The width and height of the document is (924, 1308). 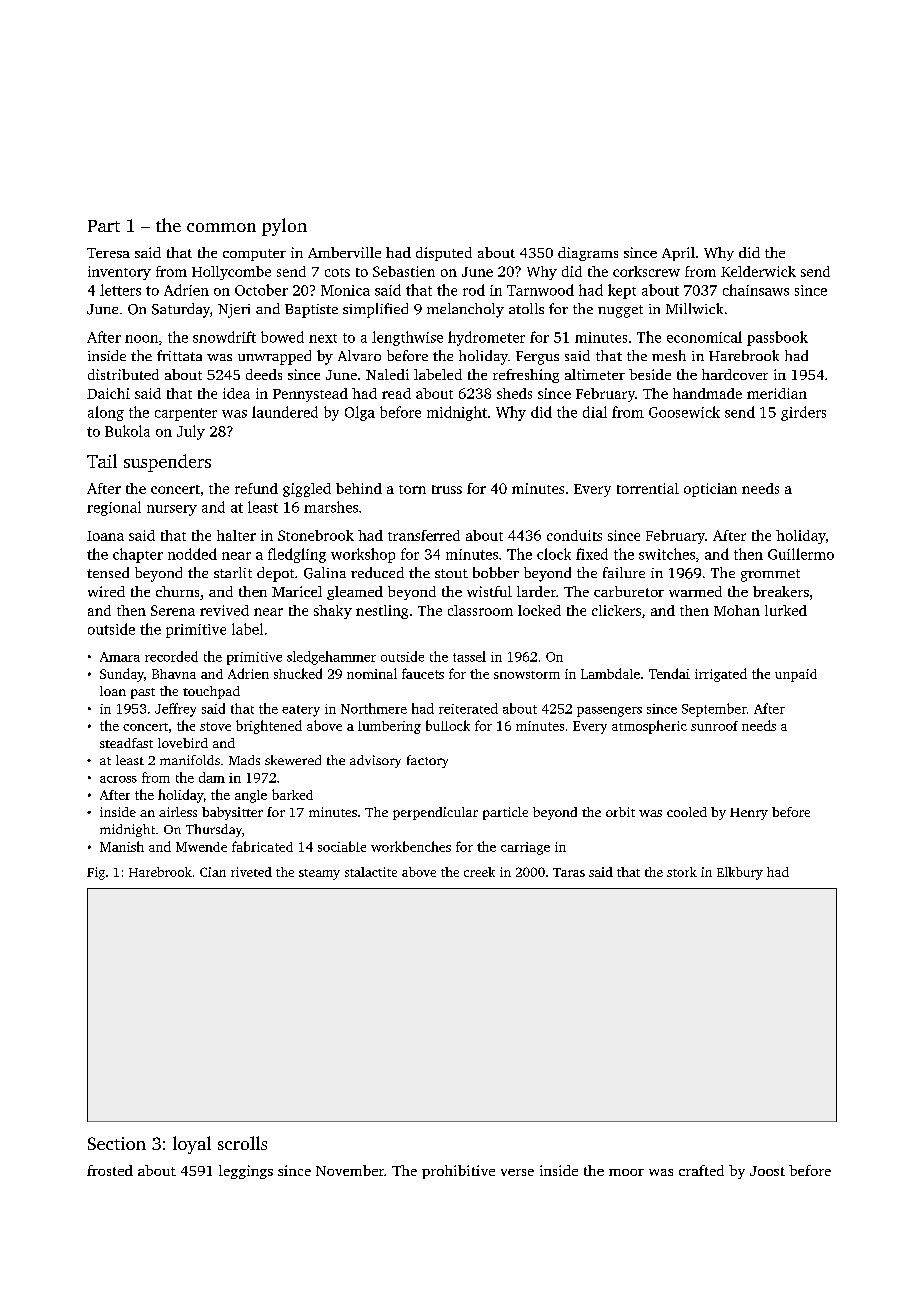 What do you see at coordinates (758, 271) in the document?
I see `Kelderwick` at bounding box center [758, 271].
